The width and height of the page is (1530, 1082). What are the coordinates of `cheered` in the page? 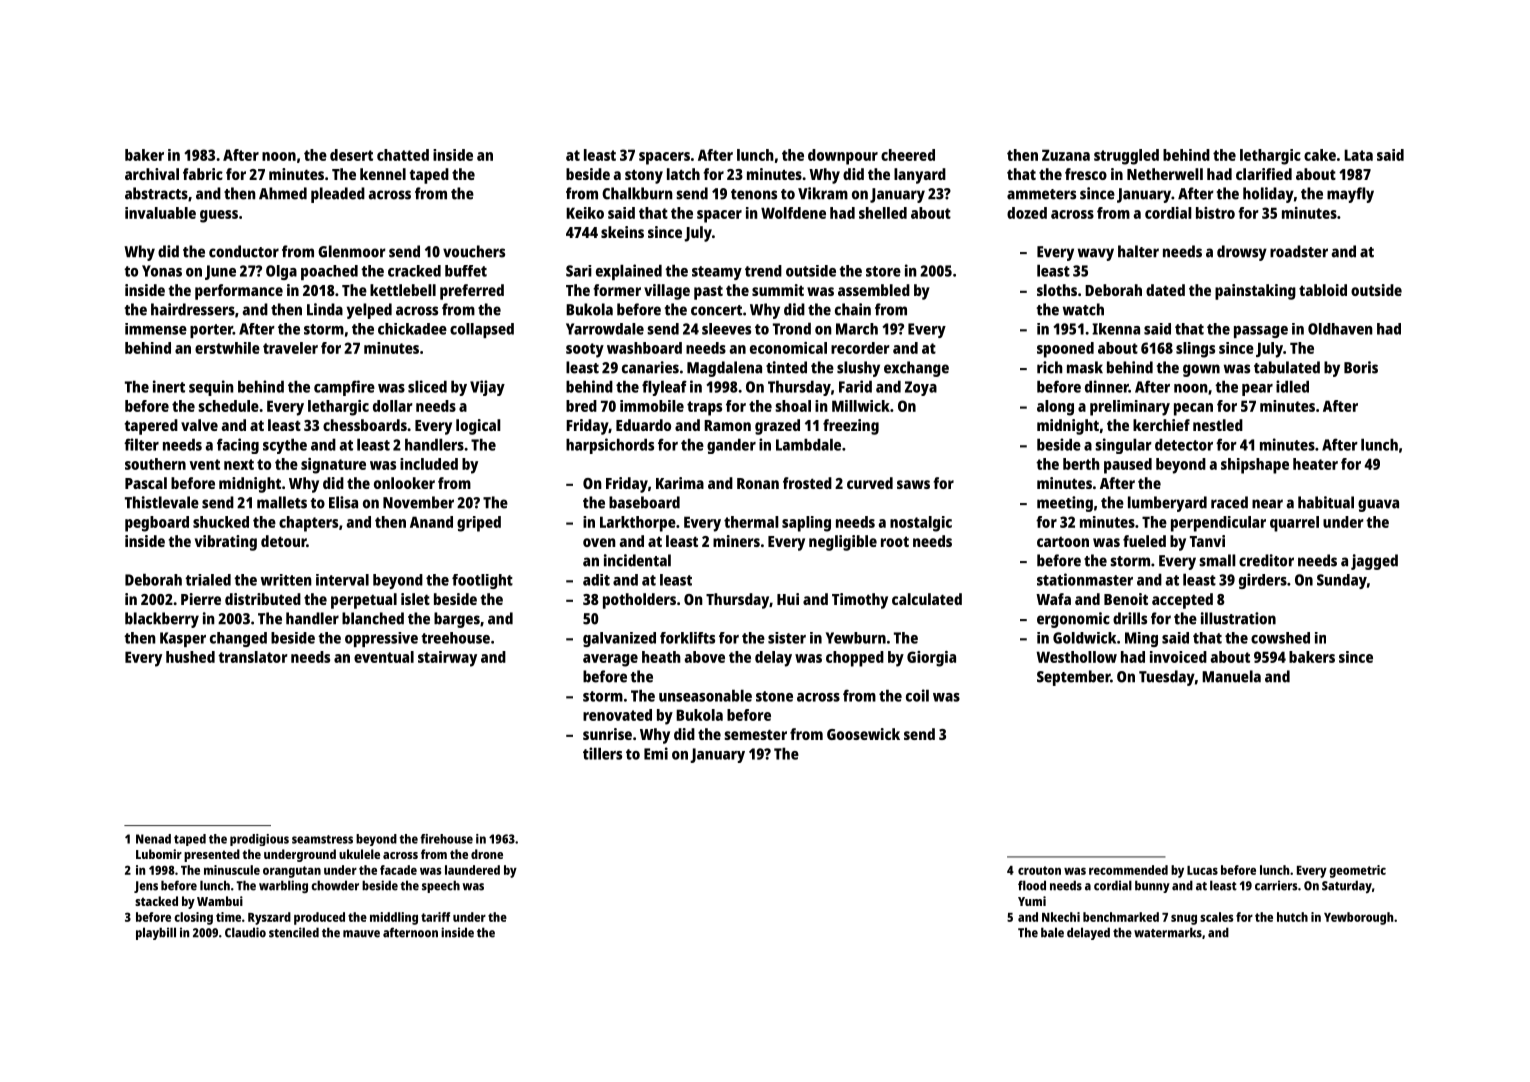 It's located at (908, 155).
